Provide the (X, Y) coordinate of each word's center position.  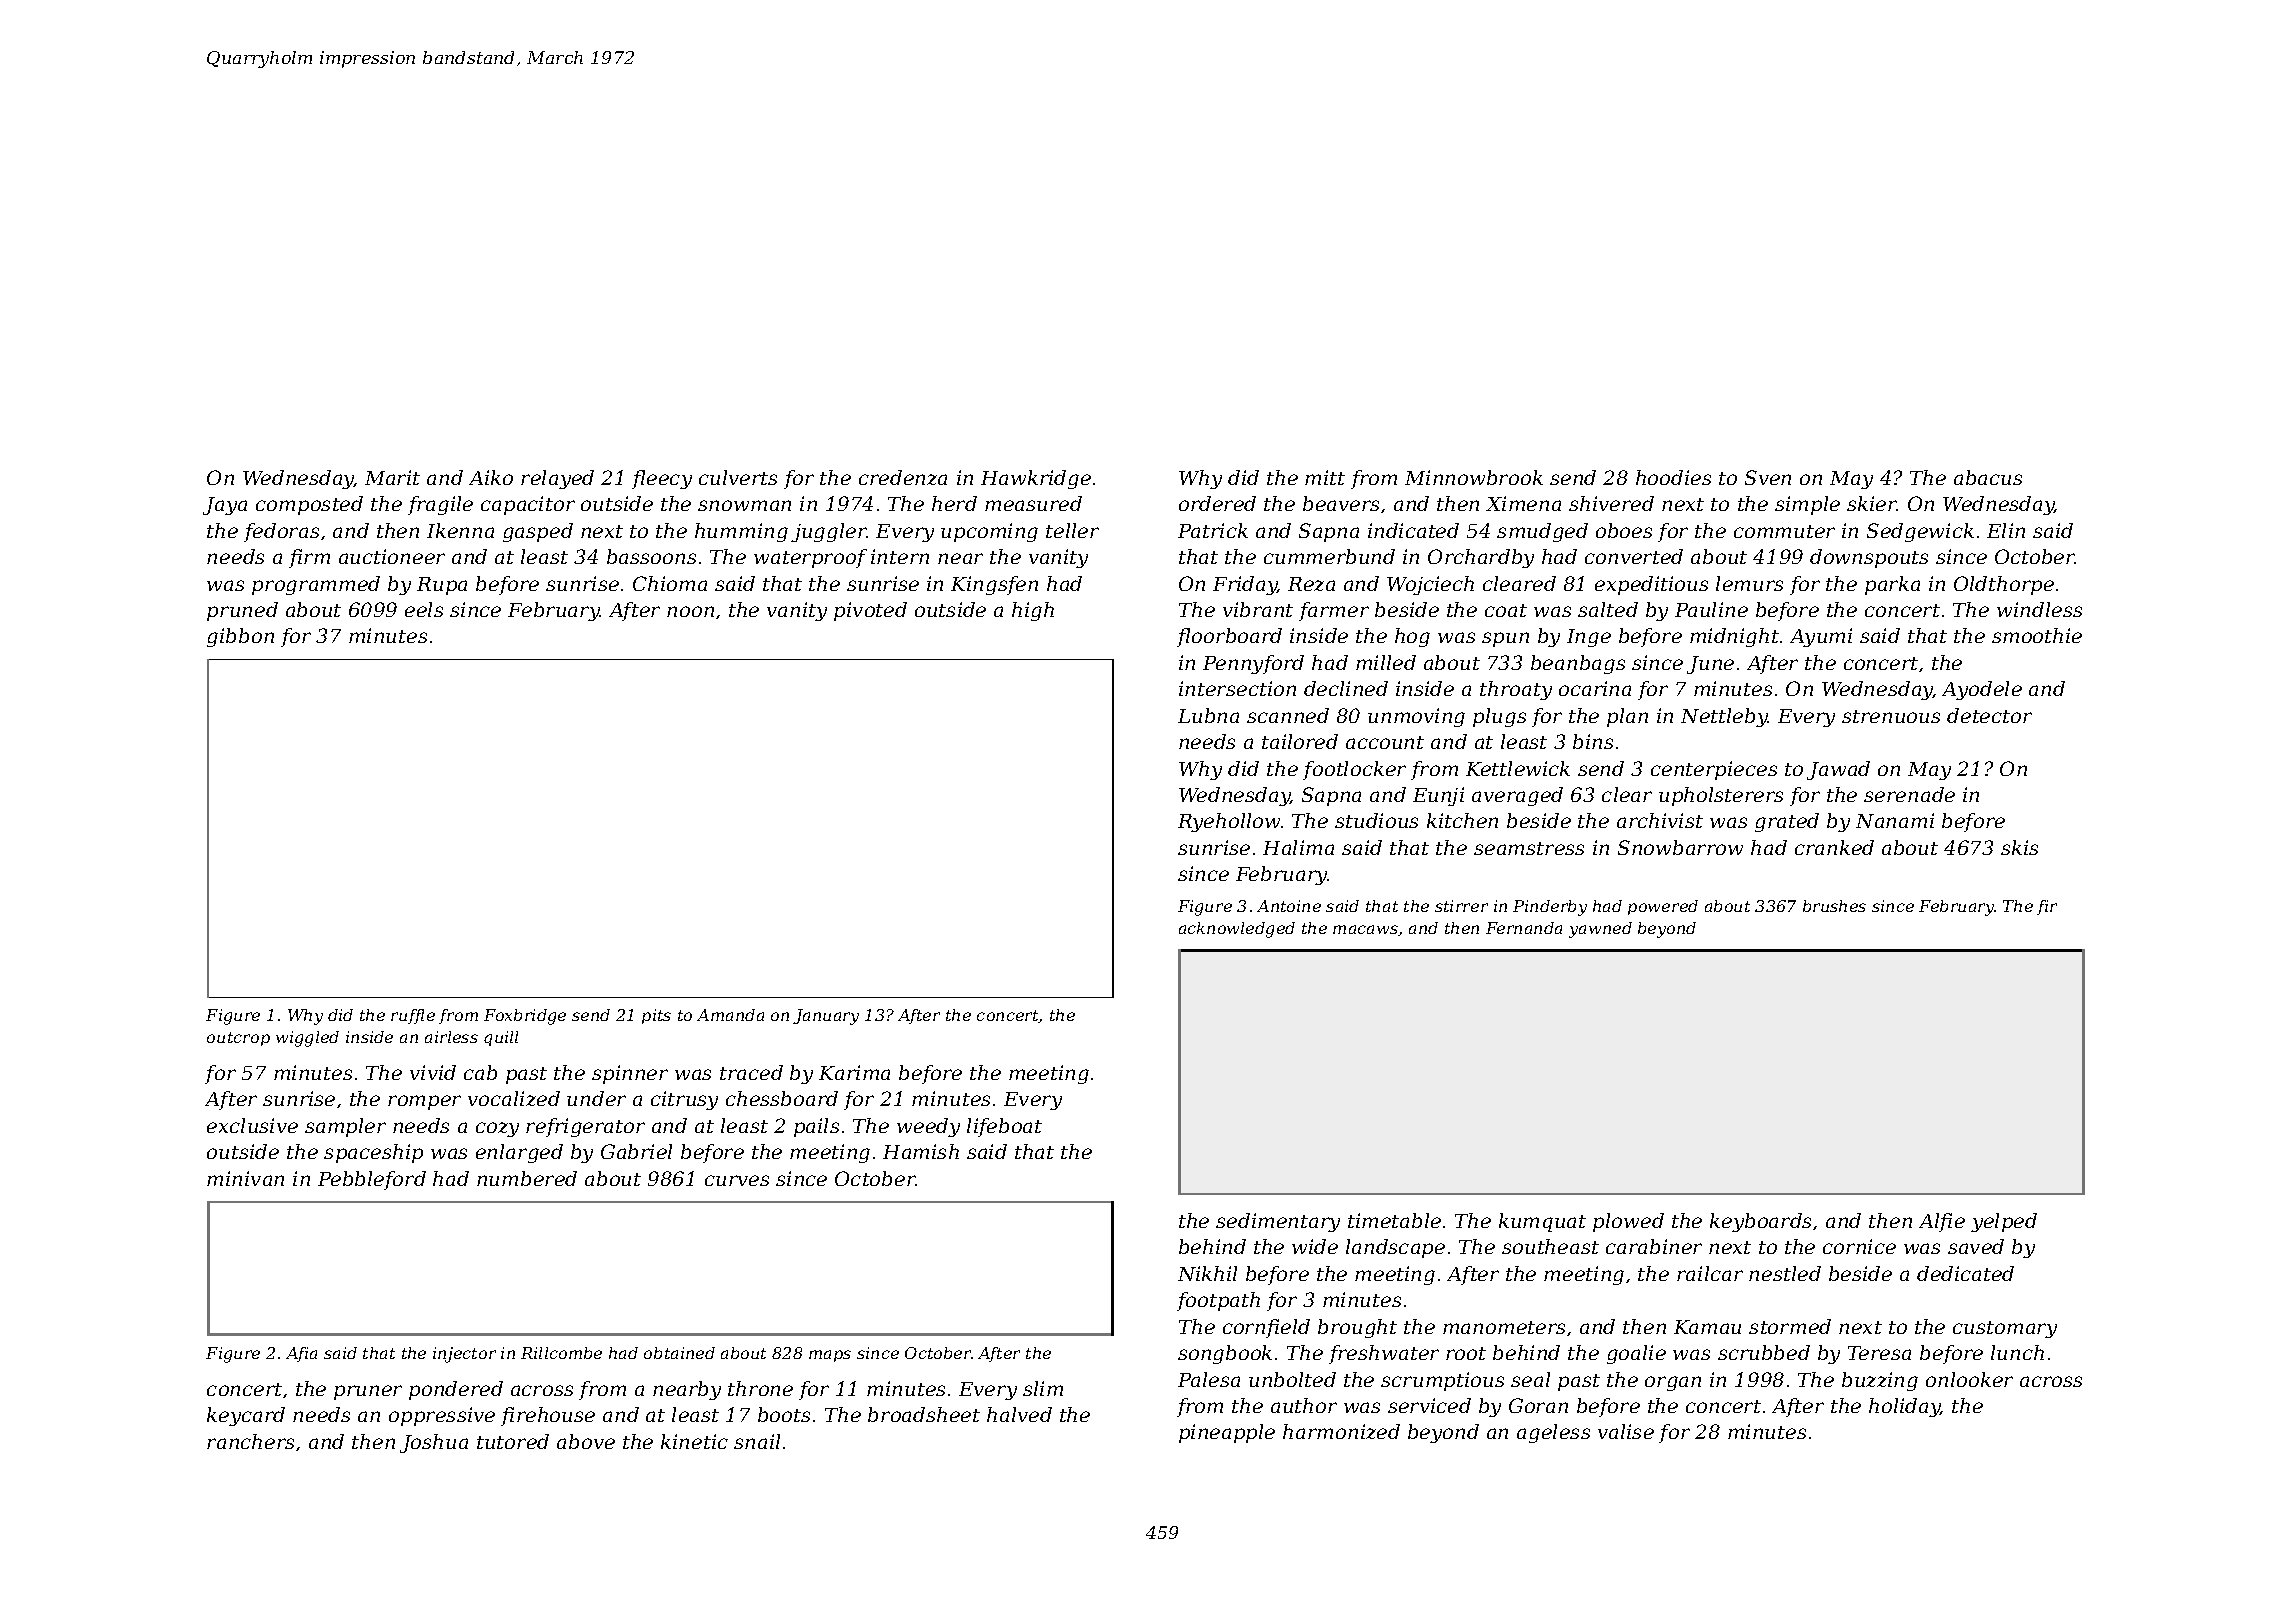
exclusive (252, 1125)
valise (1626, 1431)
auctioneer (392, 556)
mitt (1325, 477)
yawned (1600, 930)
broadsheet (924, 1414)
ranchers (250, 1441)
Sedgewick (1920, 532)
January (826, 1017)
